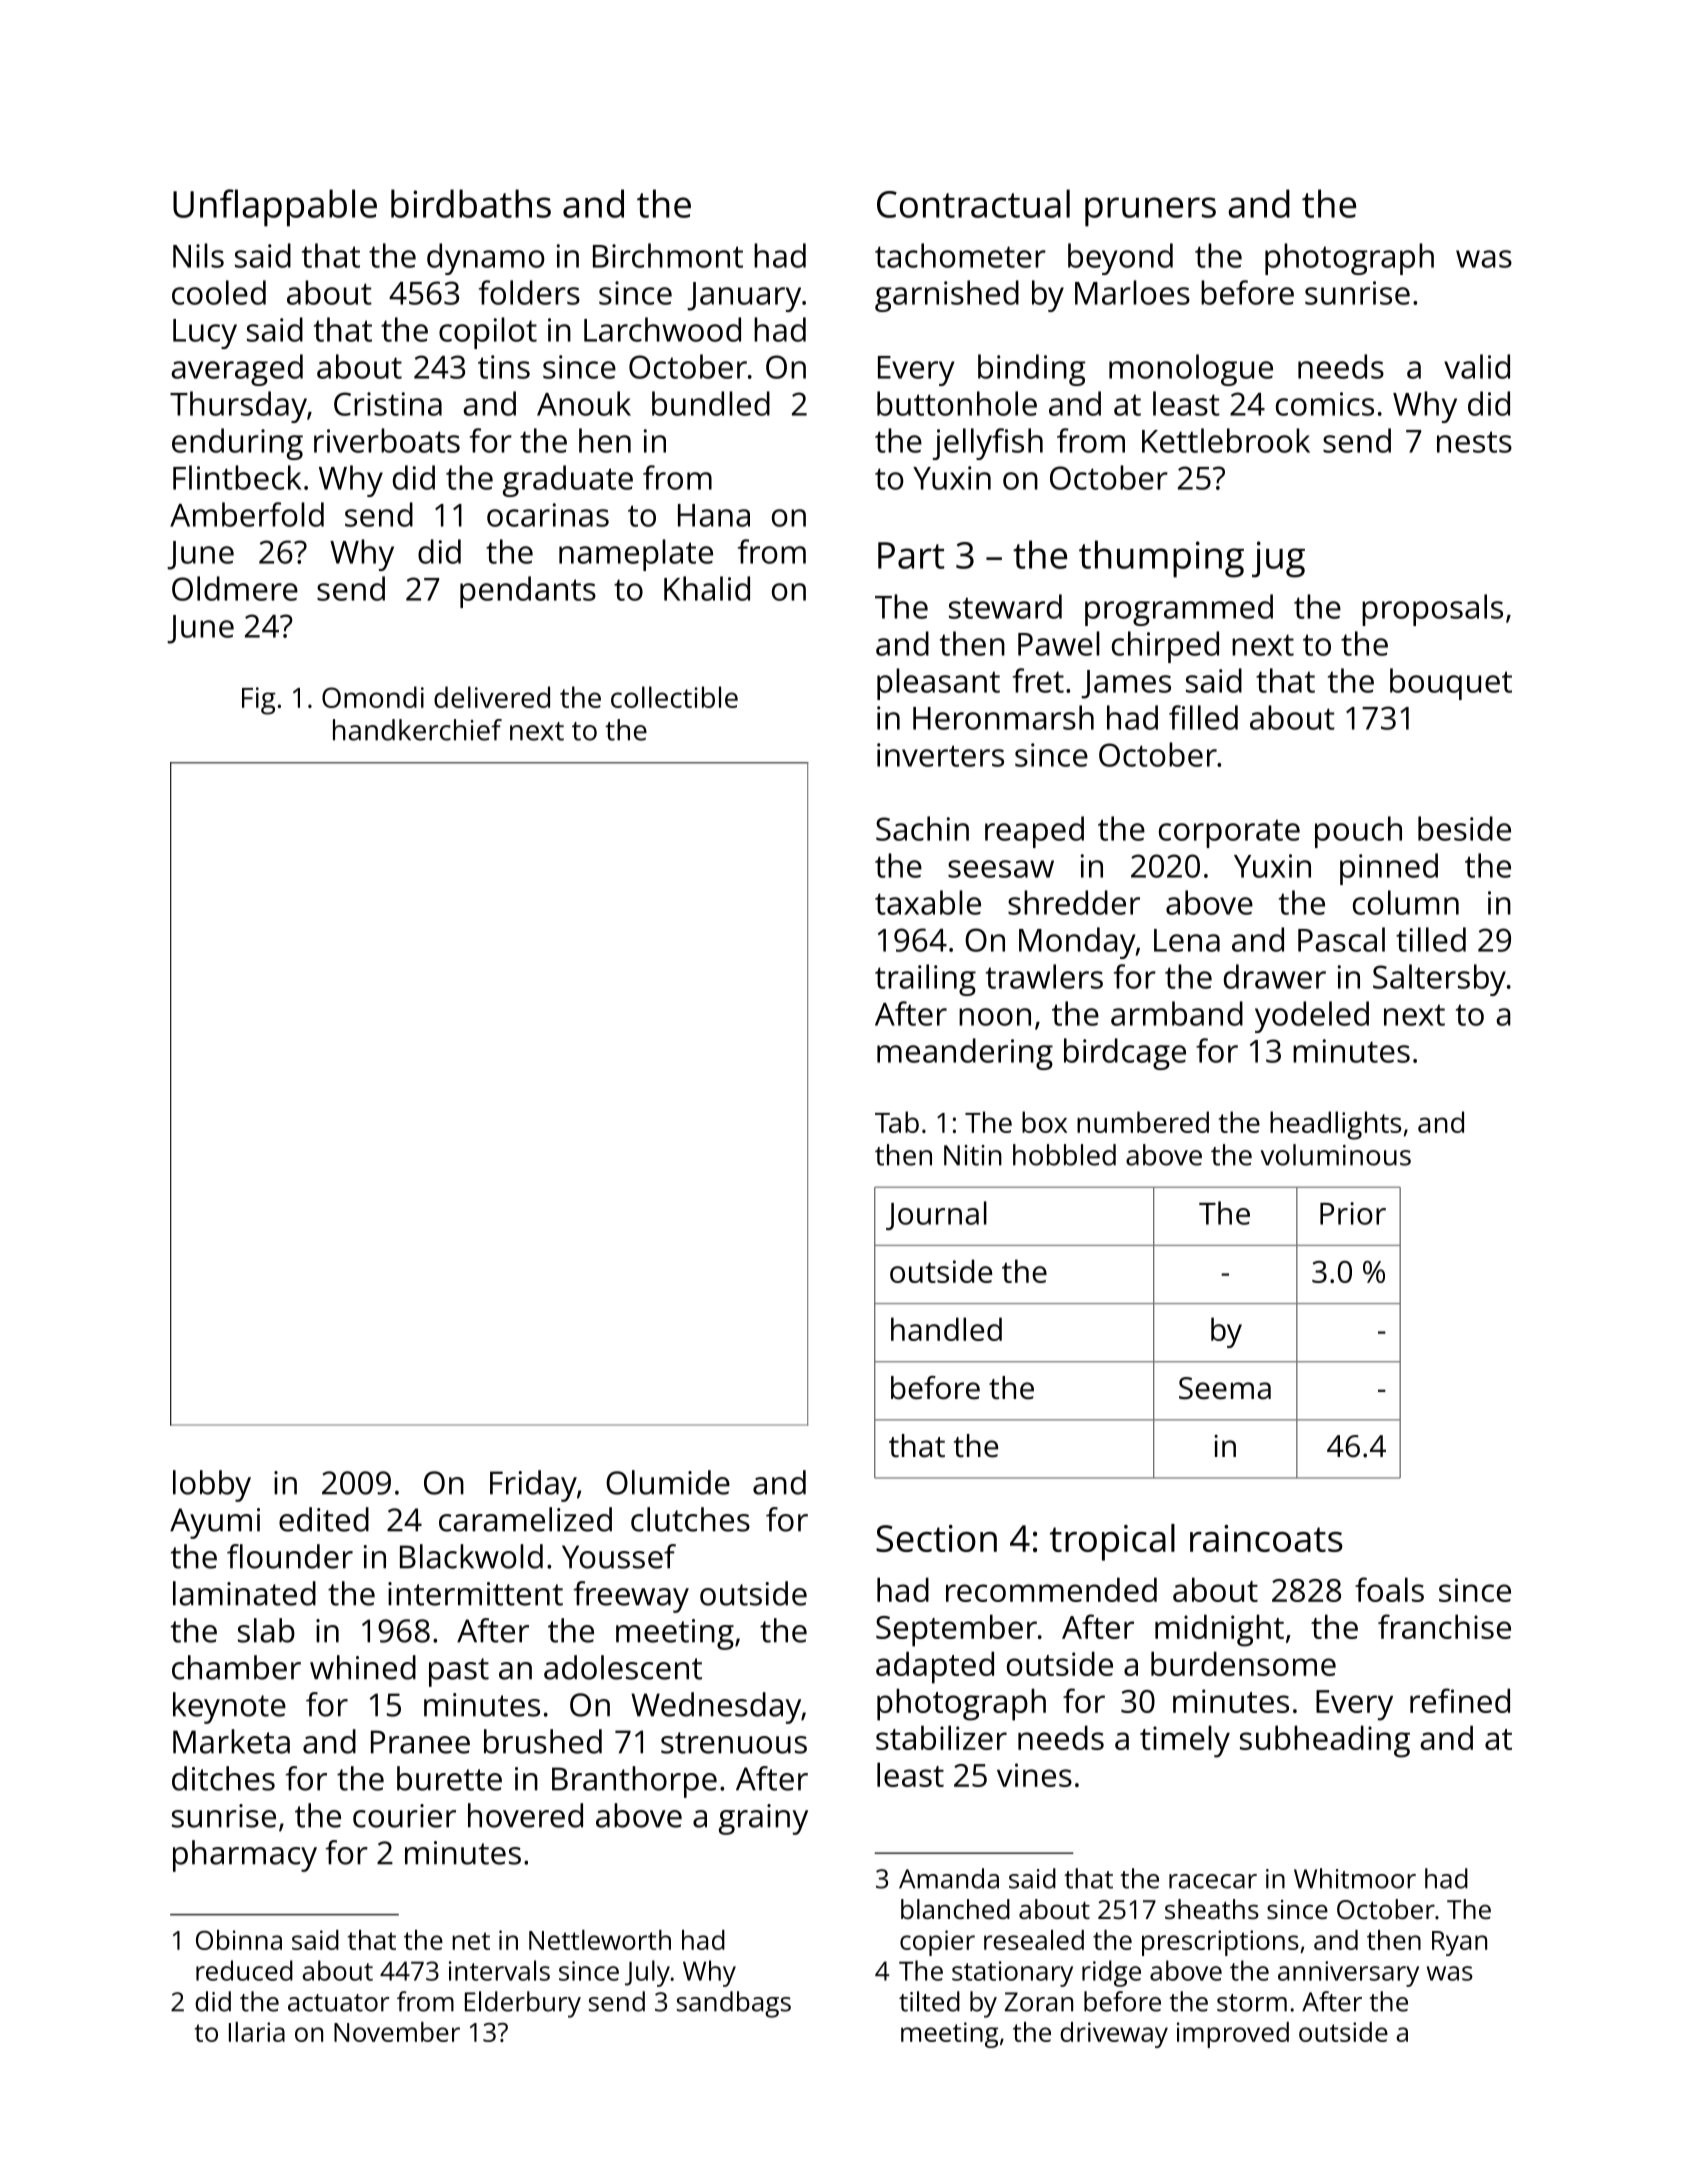 Image resolution: width=1683 pixels, height=2178 pixels. I want to click on November, so click(397, 2032).
